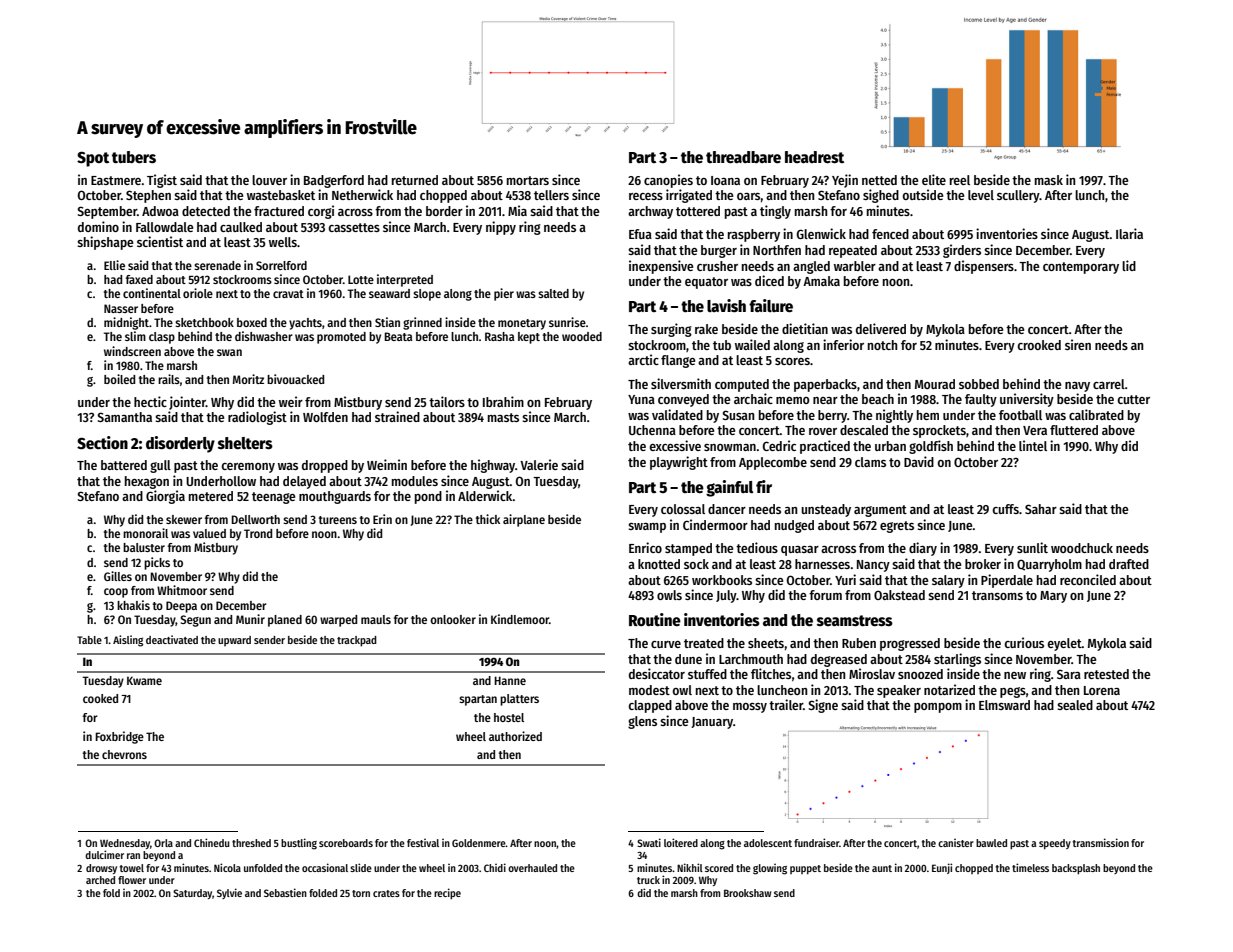 The height and width of the screenshot is (952, 1233). Describe the element at coordinates (229, 893) in the screenshot. I see `Sylvie` at that location.
